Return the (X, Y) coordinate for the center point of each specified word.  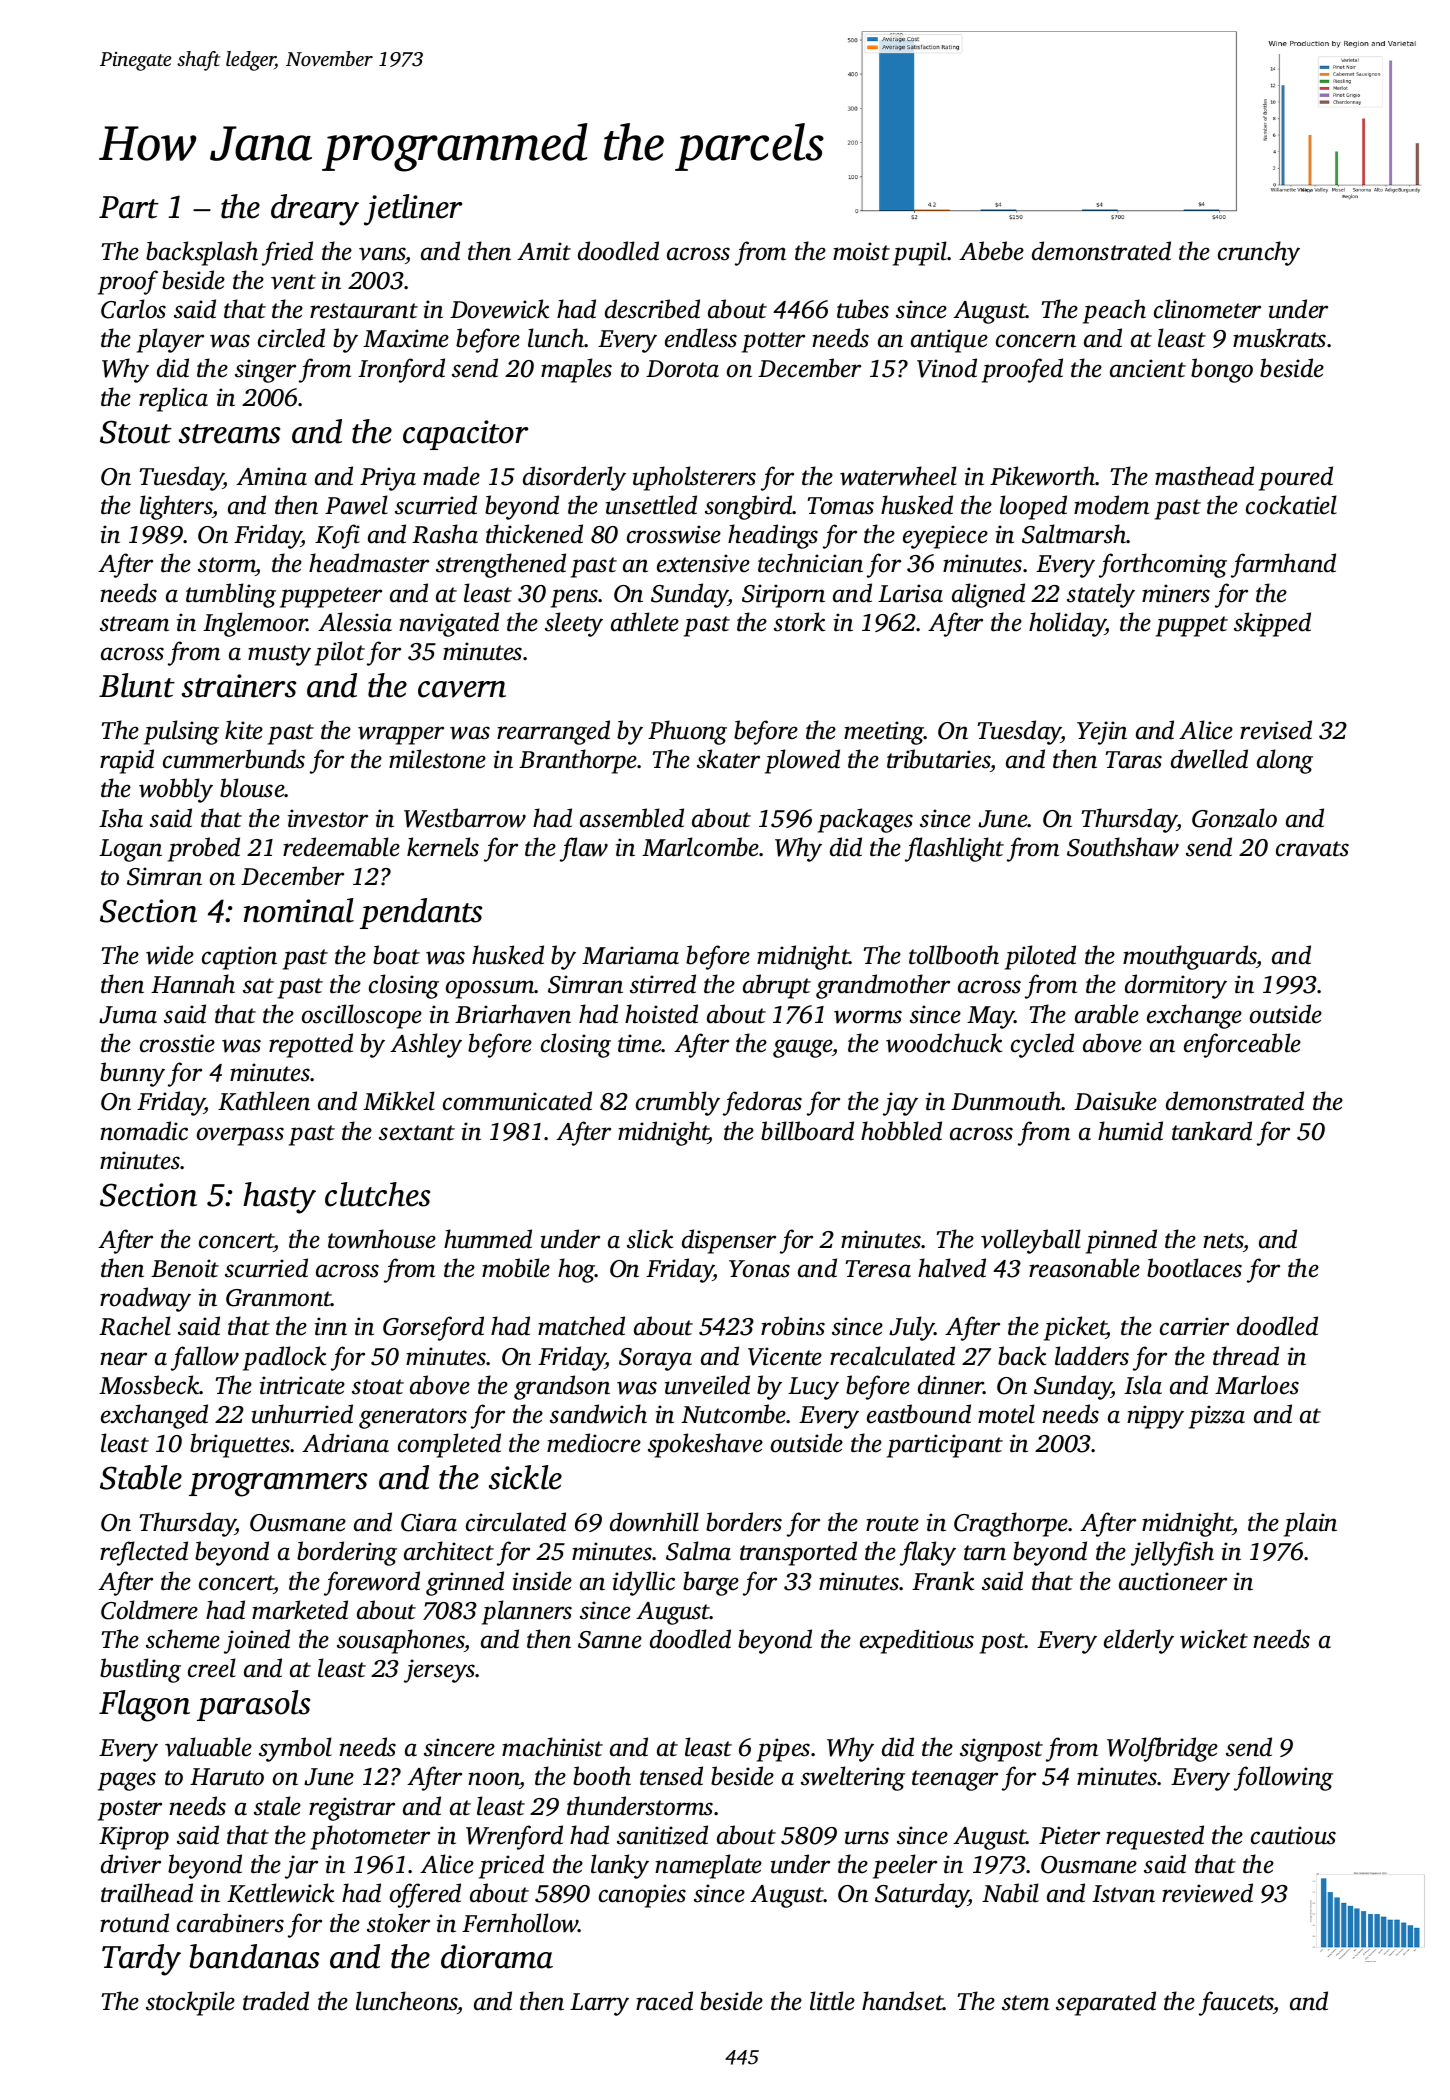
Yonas (759, 1269)
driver (131, 1864)
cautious (1293, 1835)
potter (773, 342)
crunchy (1259, 253)
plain (1310, 1524)
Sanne (610, 1640)
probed (204, 849)
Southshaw (1123, 847)
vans (382, 254)
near (123, 1359)
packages (865, 820)
